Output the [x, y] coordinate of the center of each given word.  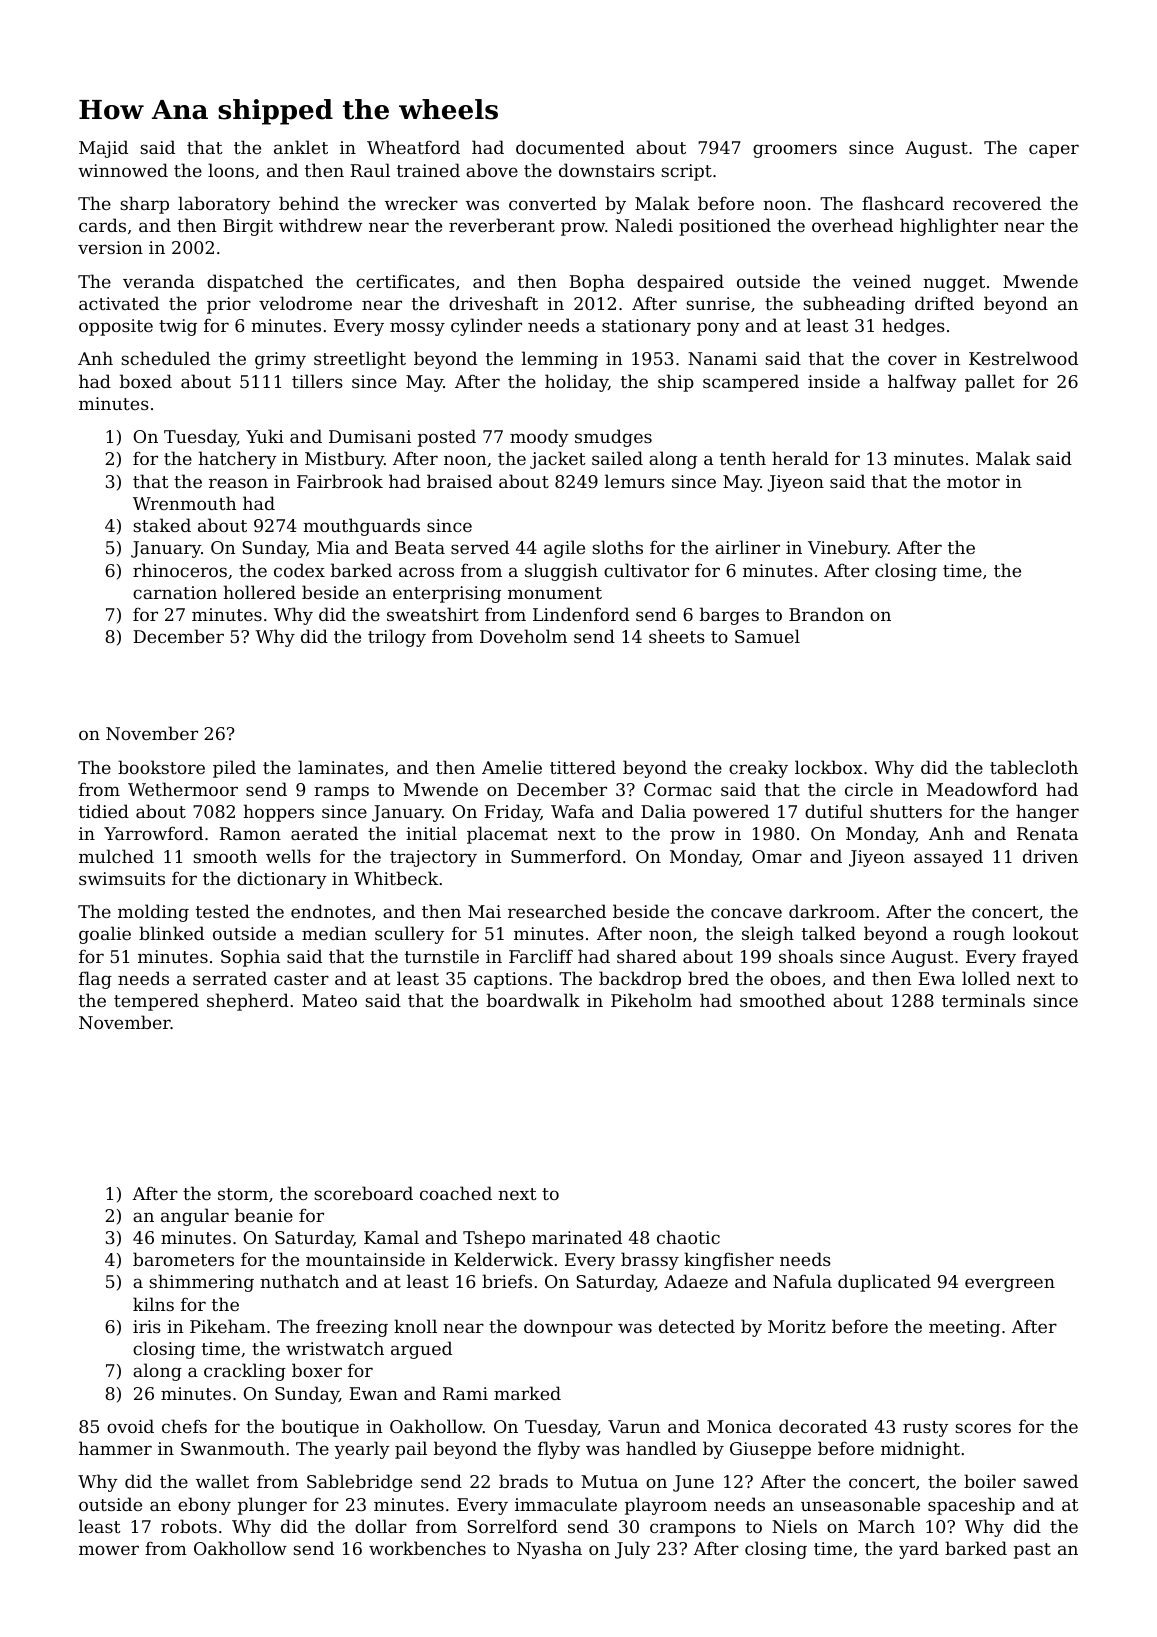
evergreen [1010, 1285]
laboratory [224, 205]
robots [189, 1526]
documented [570, 147]
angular [195, 1217]
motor [973, 482]
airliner [747, 547]
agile [564, 549]
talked [829, 933]
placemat [507, 835]
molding [153, 913]
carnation [175, 592]
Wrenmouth [184, 503]
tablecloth [1034, 767]
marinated [577, 1237]
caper [1054, 151]
